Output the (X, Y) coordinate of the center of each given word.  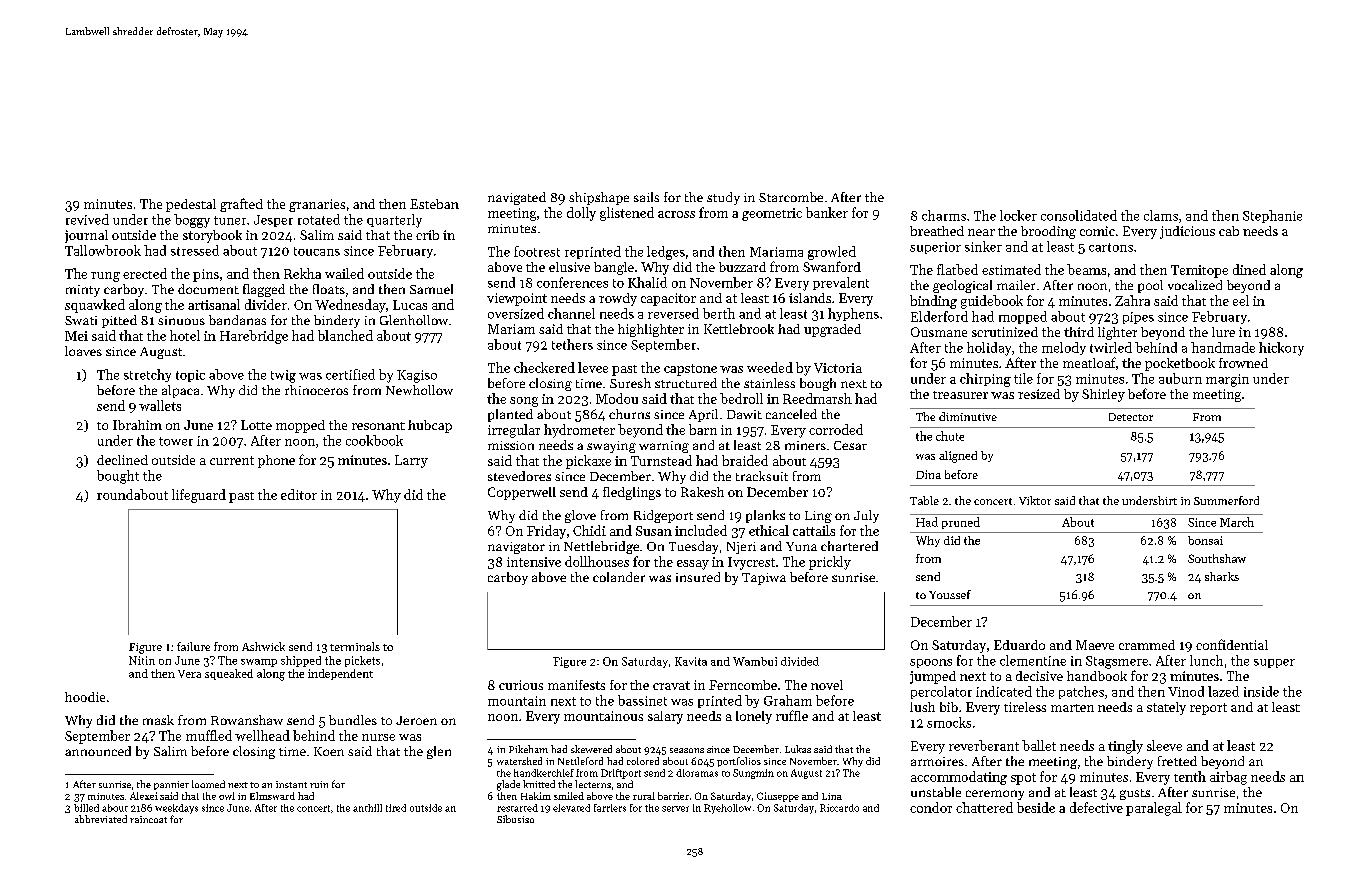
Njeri (741, 548)
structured (686, 383)
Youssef (950, 594)
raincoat (148, 819)
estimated (1011, 269)
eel (1241, 300)
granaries (317, 205)
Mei (76, 336)
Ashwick (263, 646)
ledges (666, 253)
